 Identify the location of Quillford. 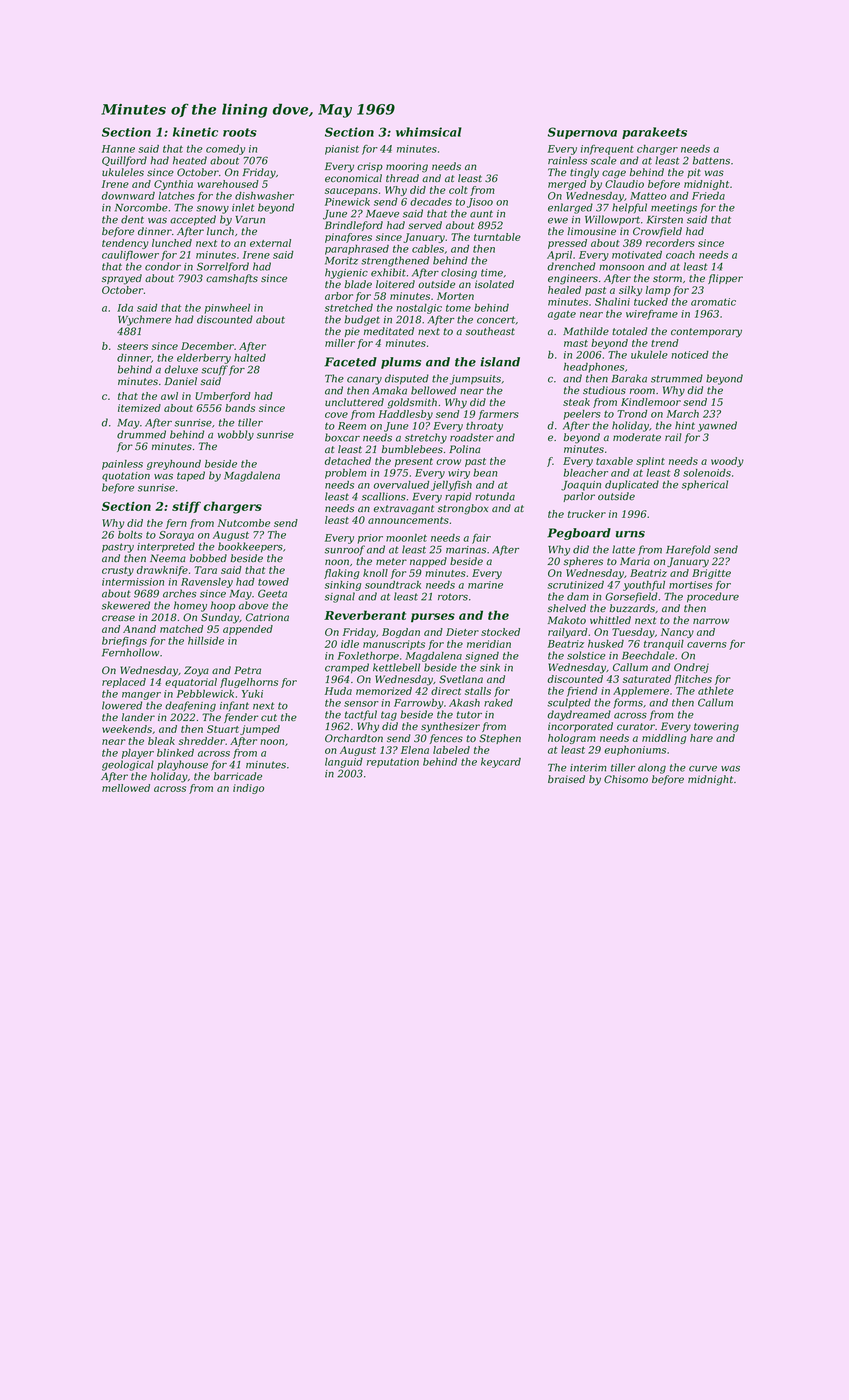
(124, 161).
